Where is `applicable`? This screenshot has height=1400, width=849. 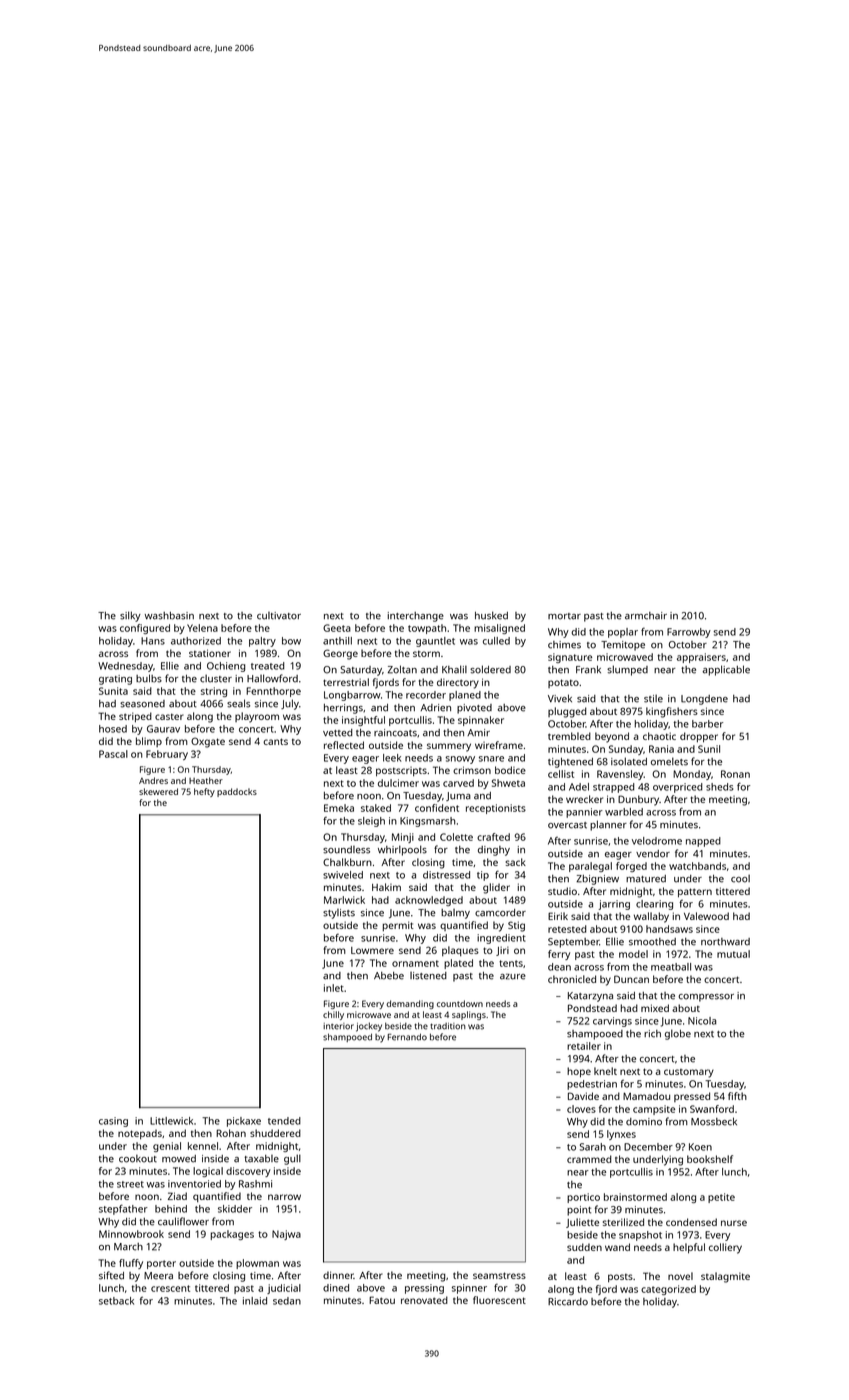 applicable is located at coordinates (726, 670).
